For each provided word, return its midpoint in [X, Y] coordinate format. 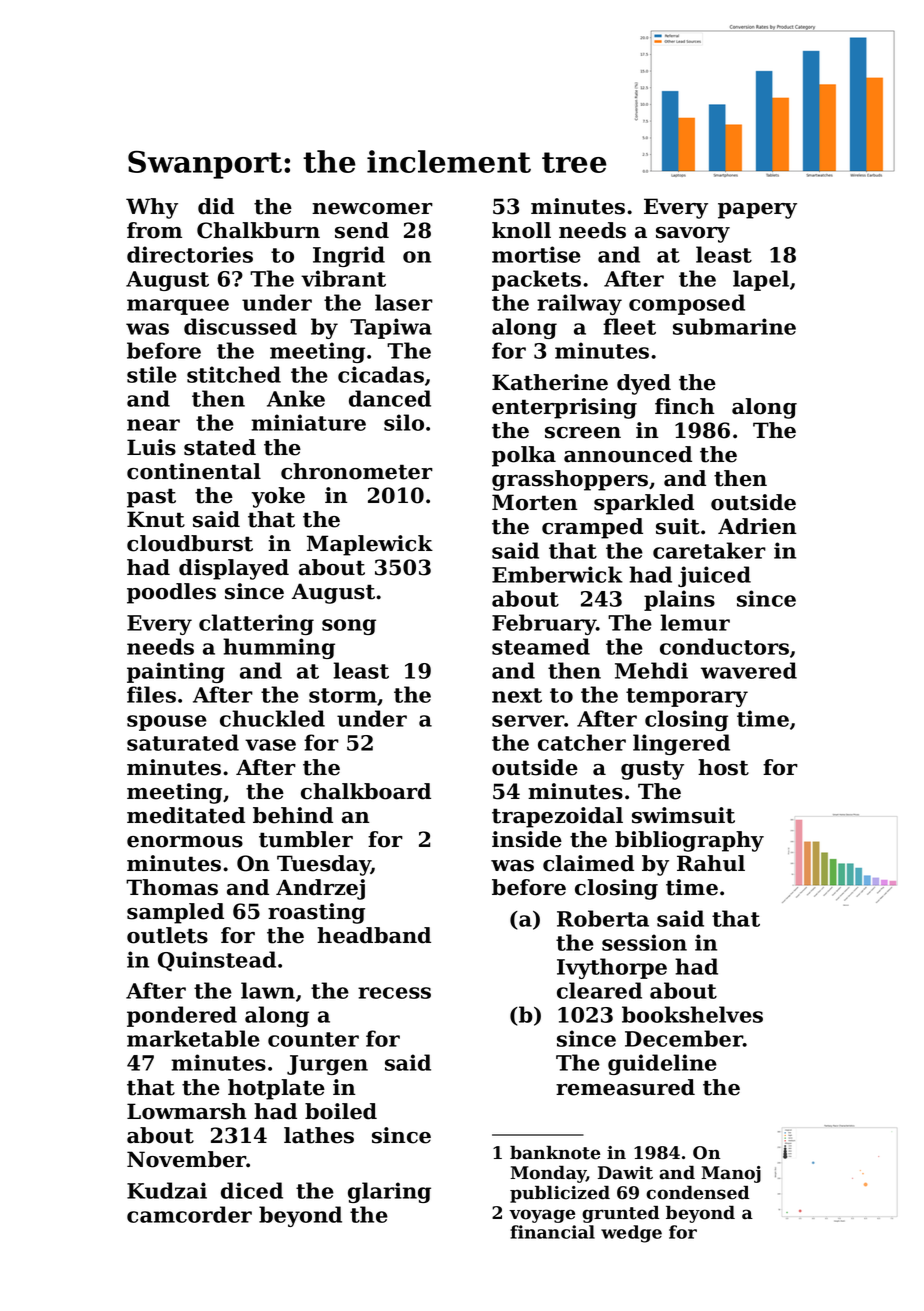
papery [757, 211]
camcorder [189, 1214]
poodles [171, 593]
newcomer [372, 209]
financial [552, 1232]
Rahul [711, 863]
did [216, 206]
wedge [631, 1234]
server [528, 721]
